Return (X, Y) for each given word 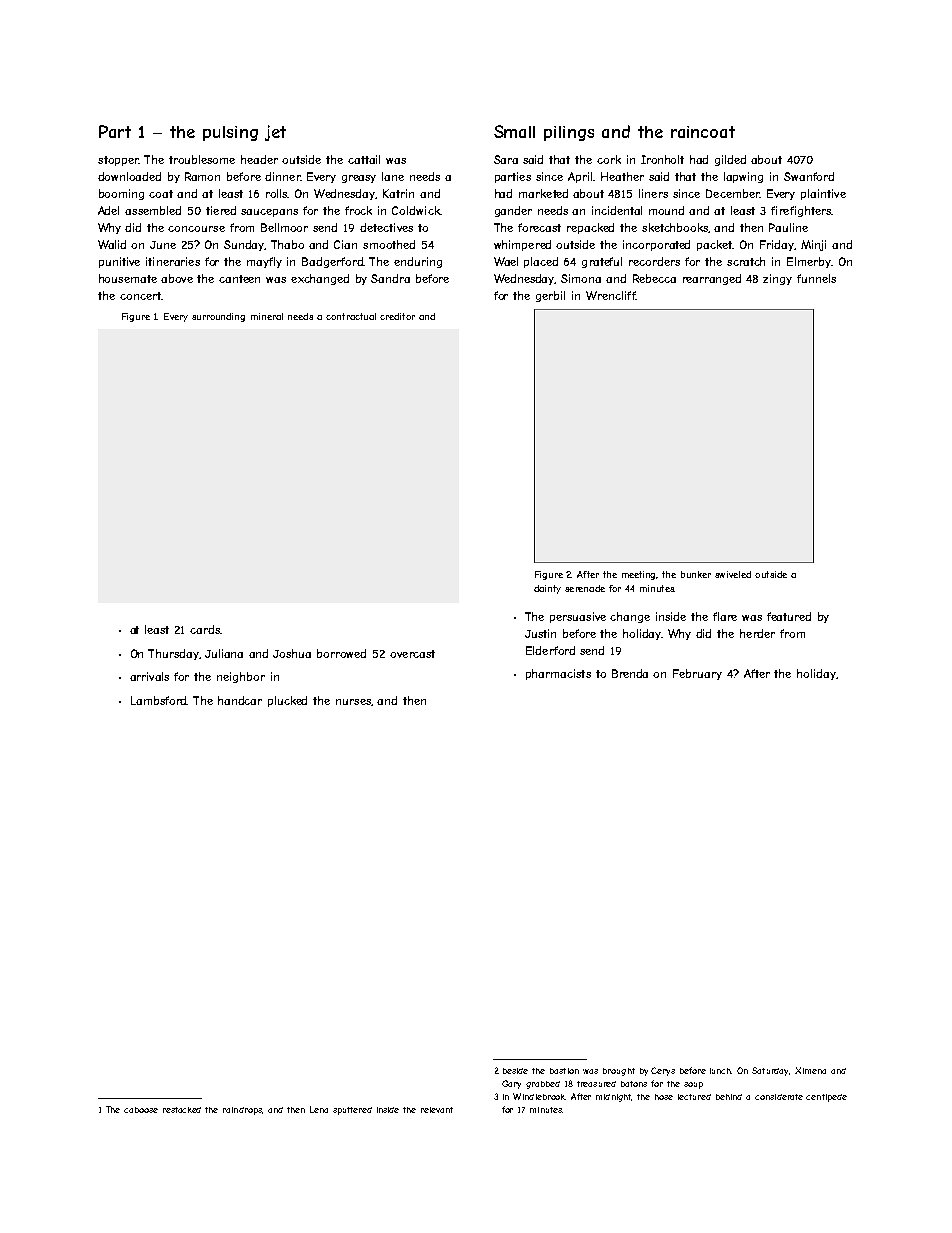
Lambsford (159, 700)
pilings (569, 133)
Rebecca (654, 278)
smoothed (389, 244)
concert (141, 296)
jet (275, 133)
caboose (141, 1110)
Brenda (630, 673)
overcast (412, 654)
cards (205, 629)
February (697, 674)
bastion (564, 1071)
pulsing (230, 133)
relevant (437, 1110)
